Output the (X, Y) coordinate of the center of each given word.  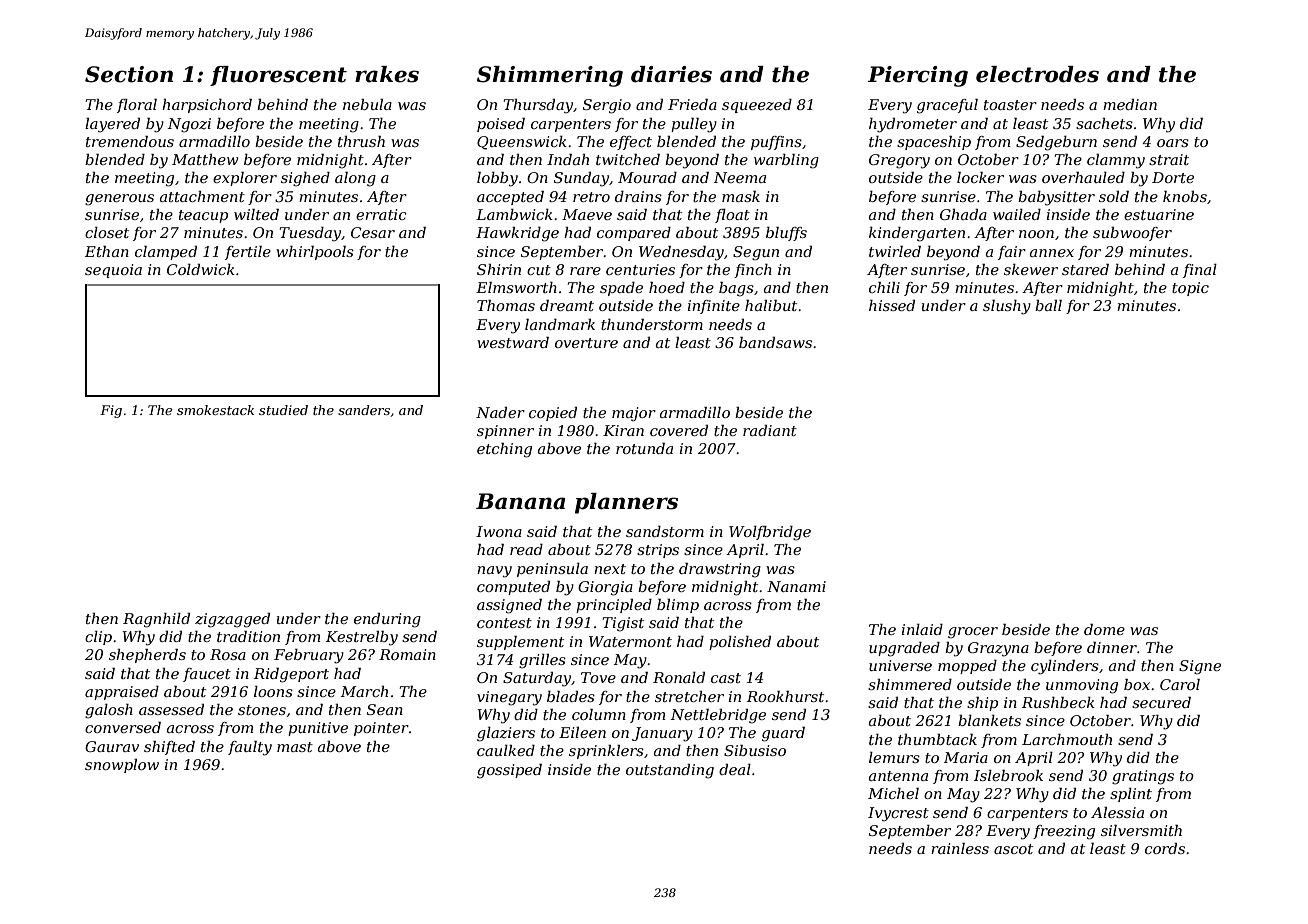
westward (513, 342)
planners (626, 503)
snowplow (122, 766)
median (1130, 104)
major (634, 414)
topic (1190, 289)
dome (1104, 629)
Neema (740, 177)
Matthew (205, 159)
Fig (111, 411)
